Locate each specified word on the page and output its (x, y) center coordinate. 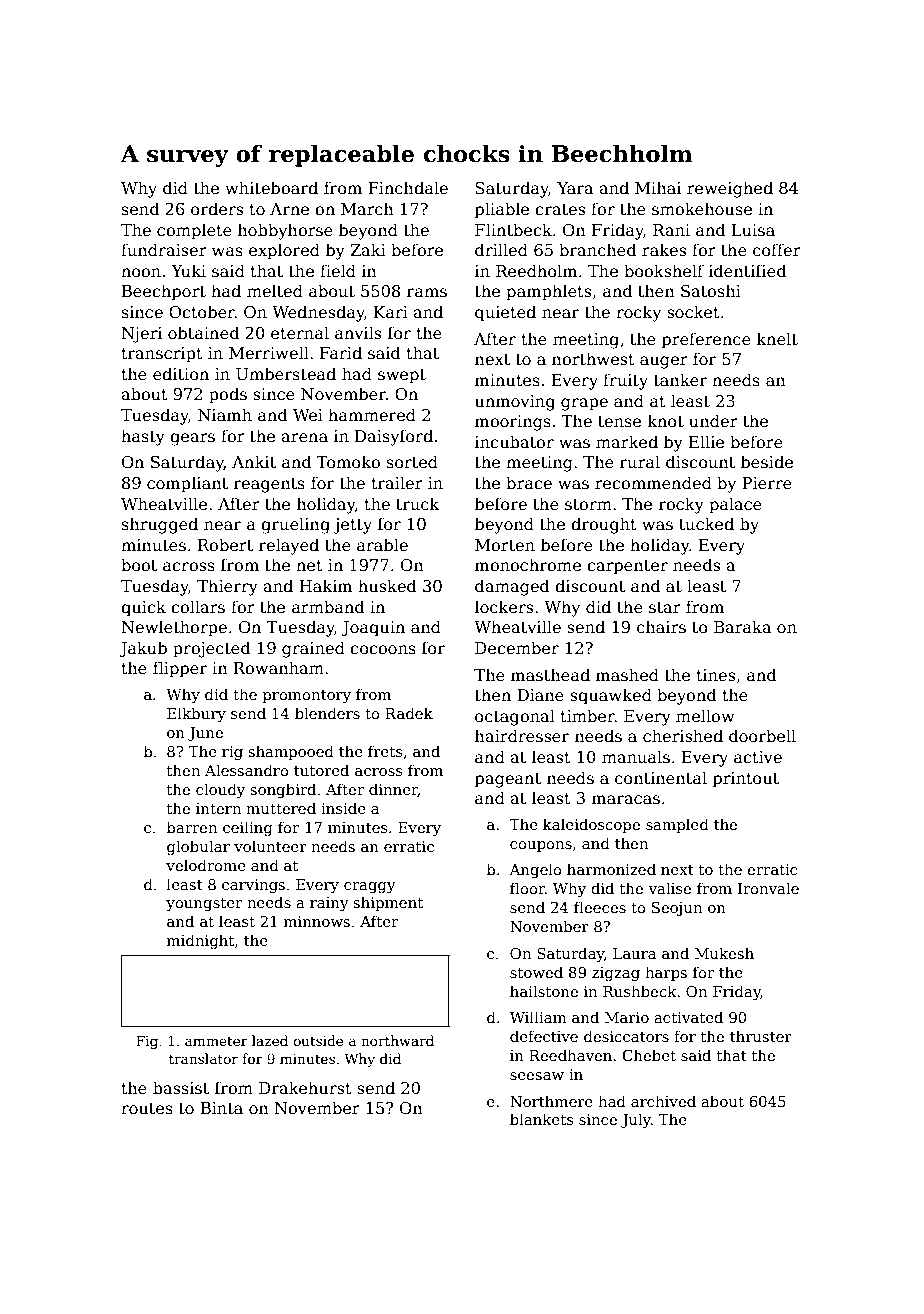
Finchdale (408, 187)
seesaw (537, 1076)
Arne (289, 209)
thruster (761, 1036)
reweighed (730, 189)
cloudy (220, 791)
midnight (200, 942)
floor (527, 888)
